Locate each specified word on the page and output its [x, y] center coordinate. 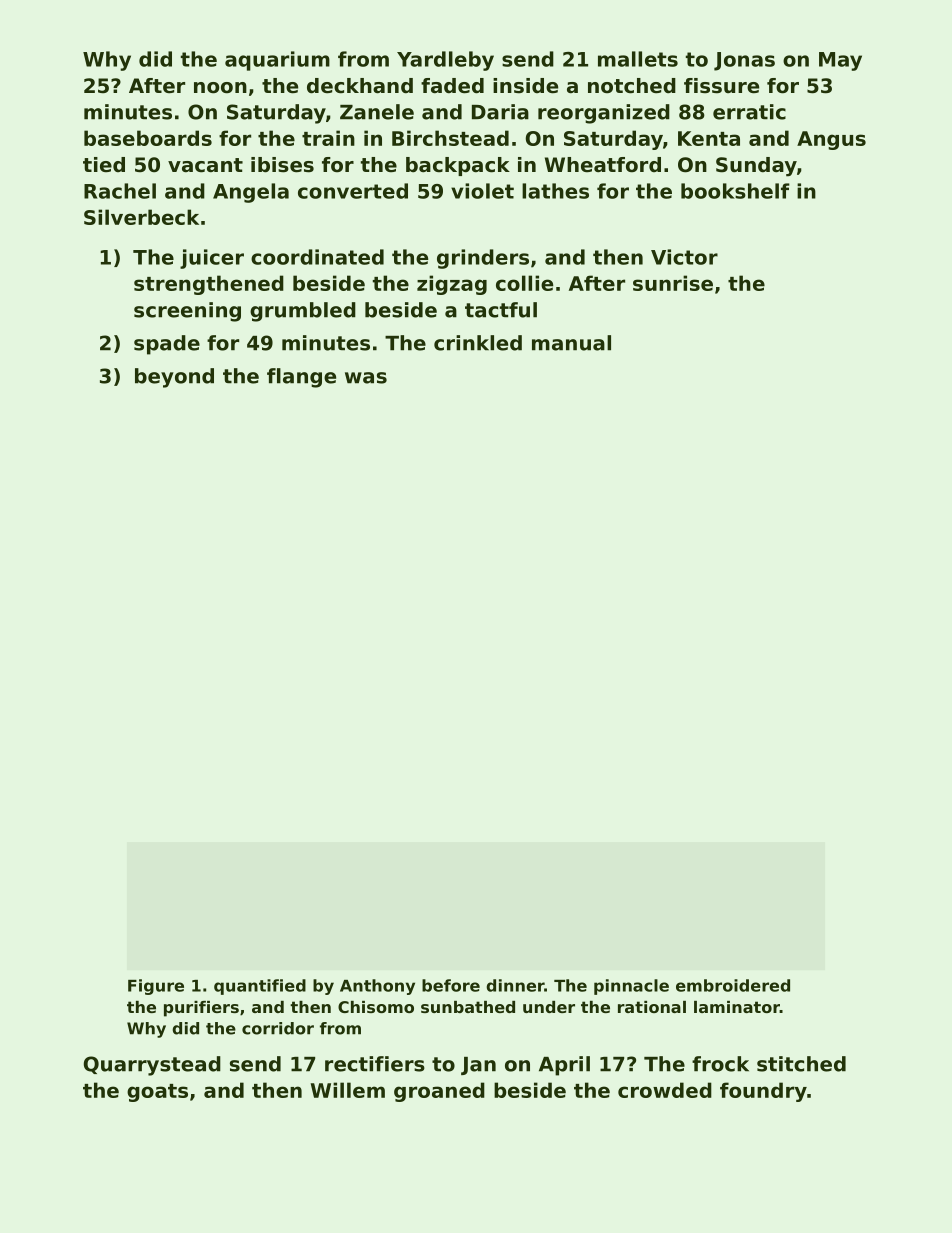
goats [157, 1093]
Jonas [744, 61]
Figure [156, 987]
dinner [515, 985]
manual [571, 343]
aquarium [277, 61]
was [366, 378]
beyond [174, 378]
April [564, 1066]
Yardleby [445, 61]
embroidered [733, 985]
